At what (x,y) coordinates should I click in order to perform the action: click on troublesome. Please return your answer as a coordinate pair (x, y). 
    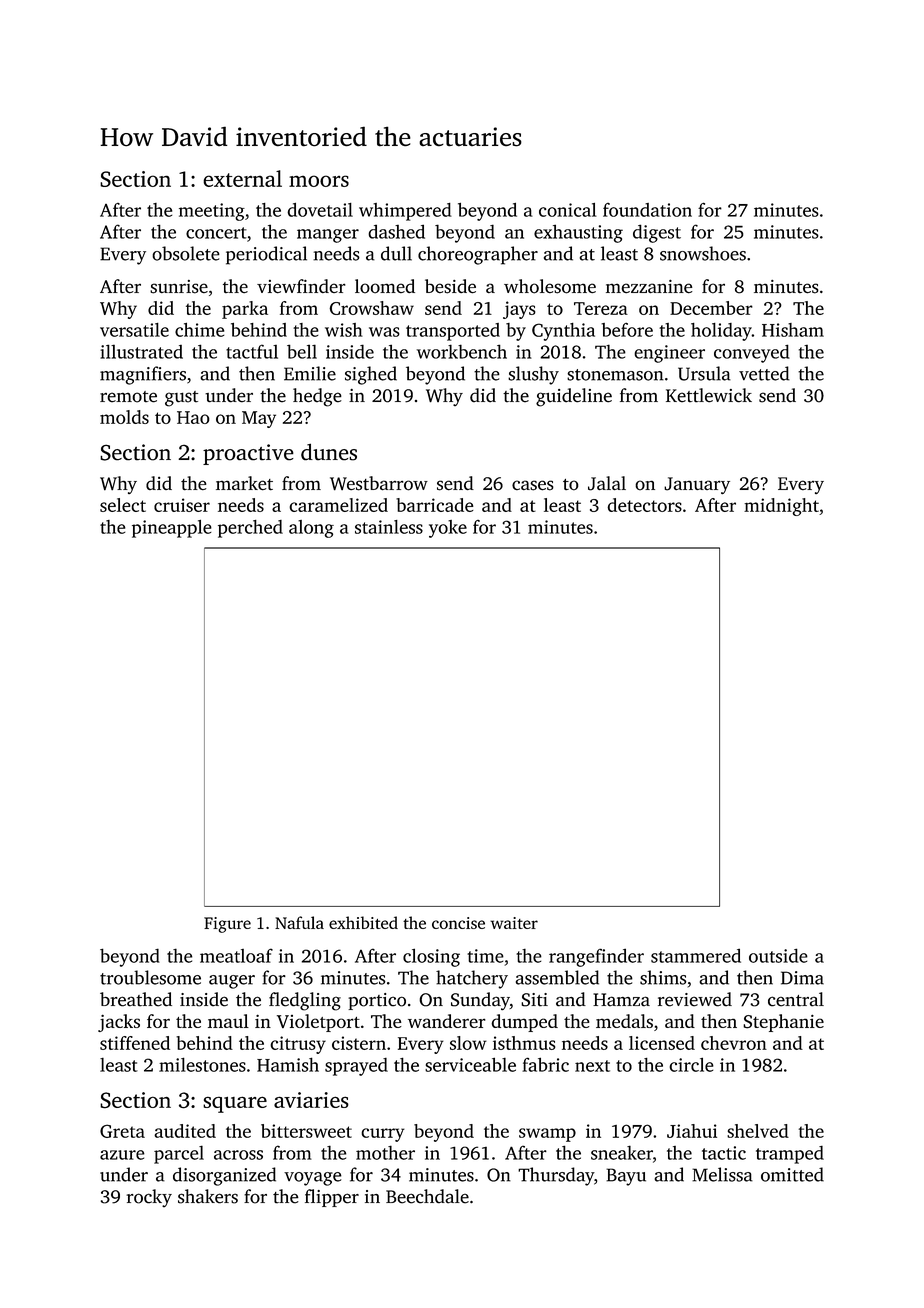
    Looking at the image, I should click on (150, 977).
